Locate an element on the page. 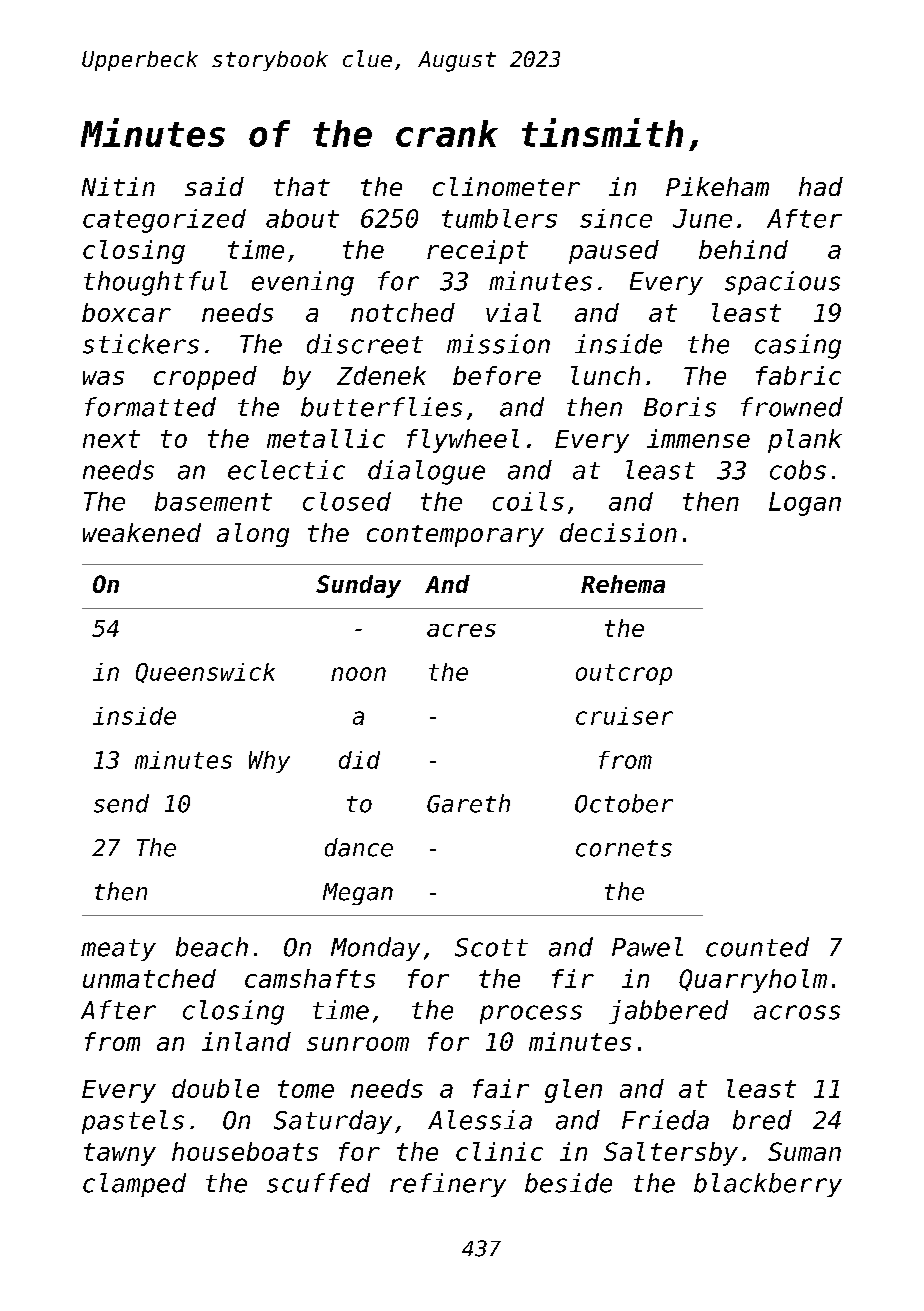  Pawel is located at coordinates (647, 947).
